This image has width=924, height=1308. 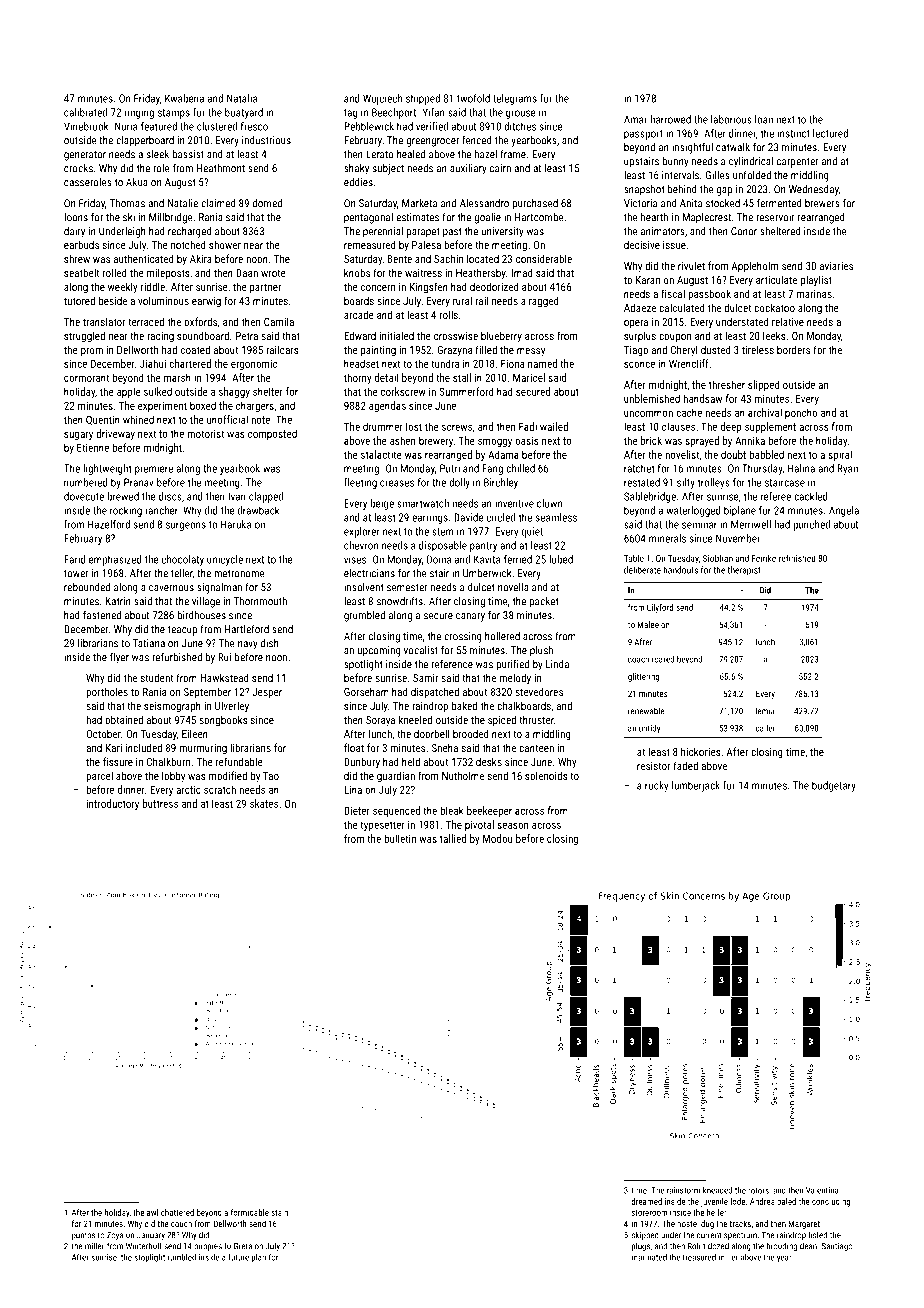 I want to click on pentagonal, so click(x=368, y=218).
